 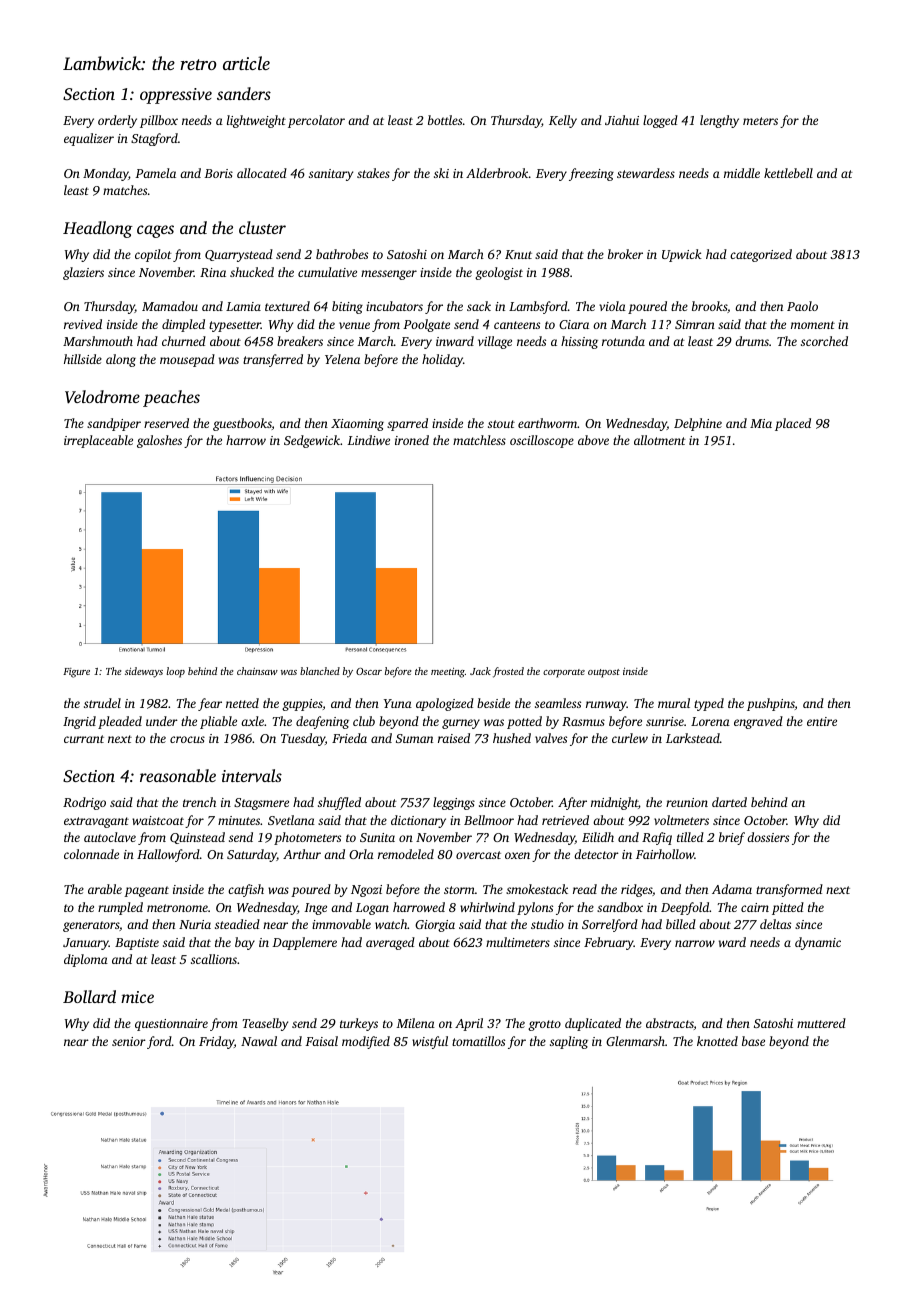 What do you see at coordinates (171, 1025) in the screenshot?
I see `questionnaire` at bounding box center [171, 1025].
